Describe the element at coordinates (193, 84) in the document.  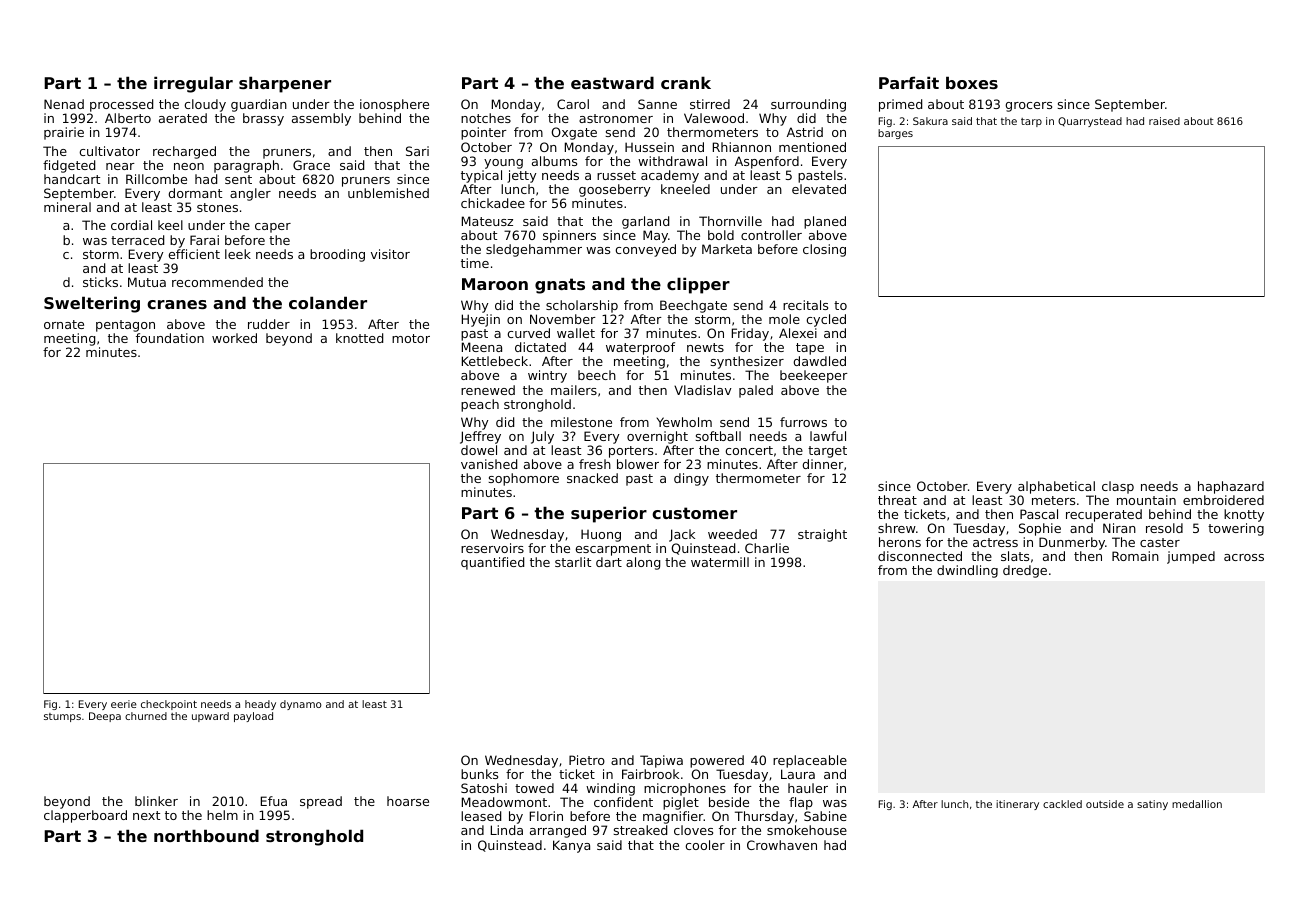
I see `irregular` at that location.
